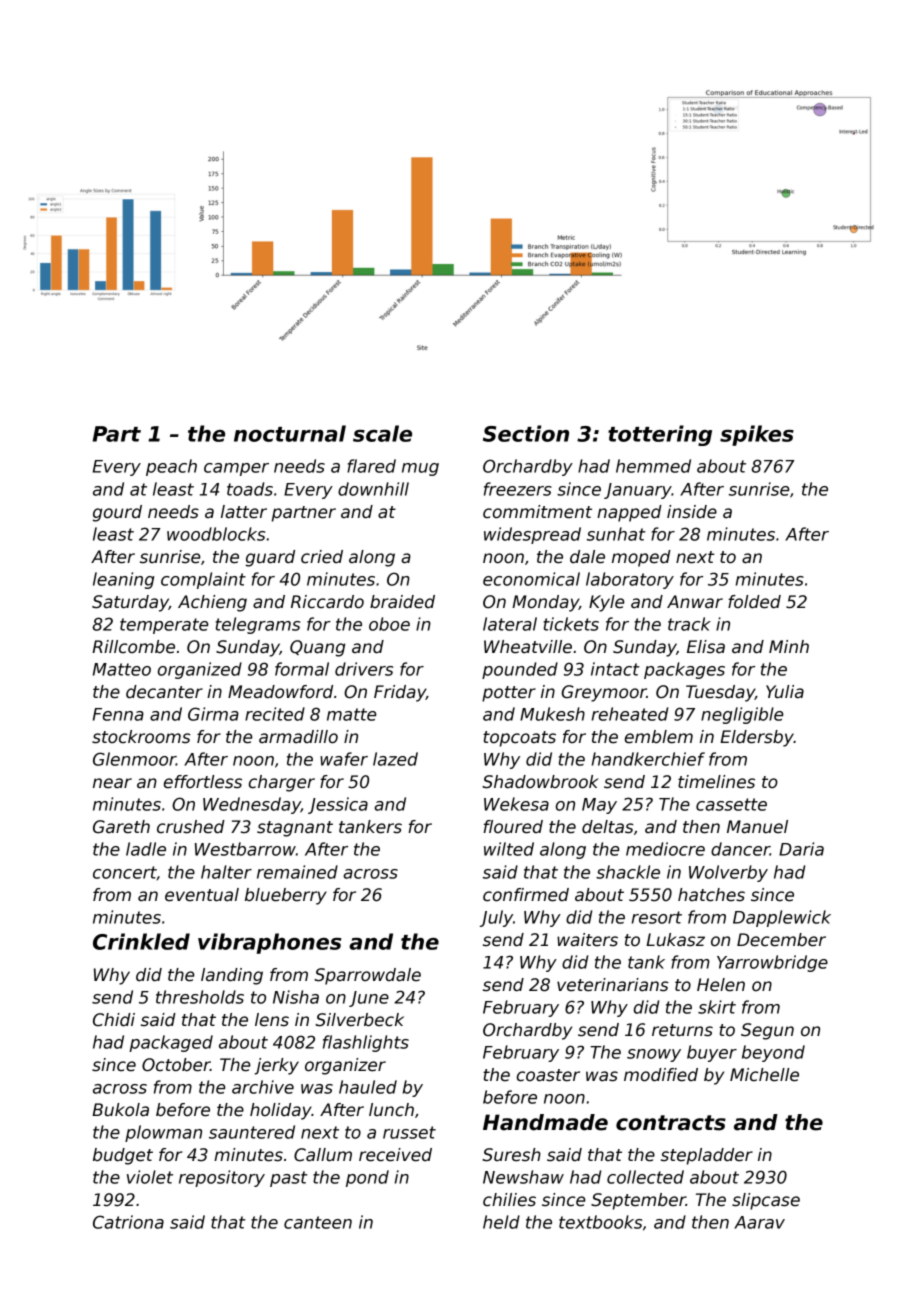 This screenshot has width=924, height=1311. What do you see at coordinates (270, 558) in the screenshot?
I see `guard` at bounding box center [270, 558].
